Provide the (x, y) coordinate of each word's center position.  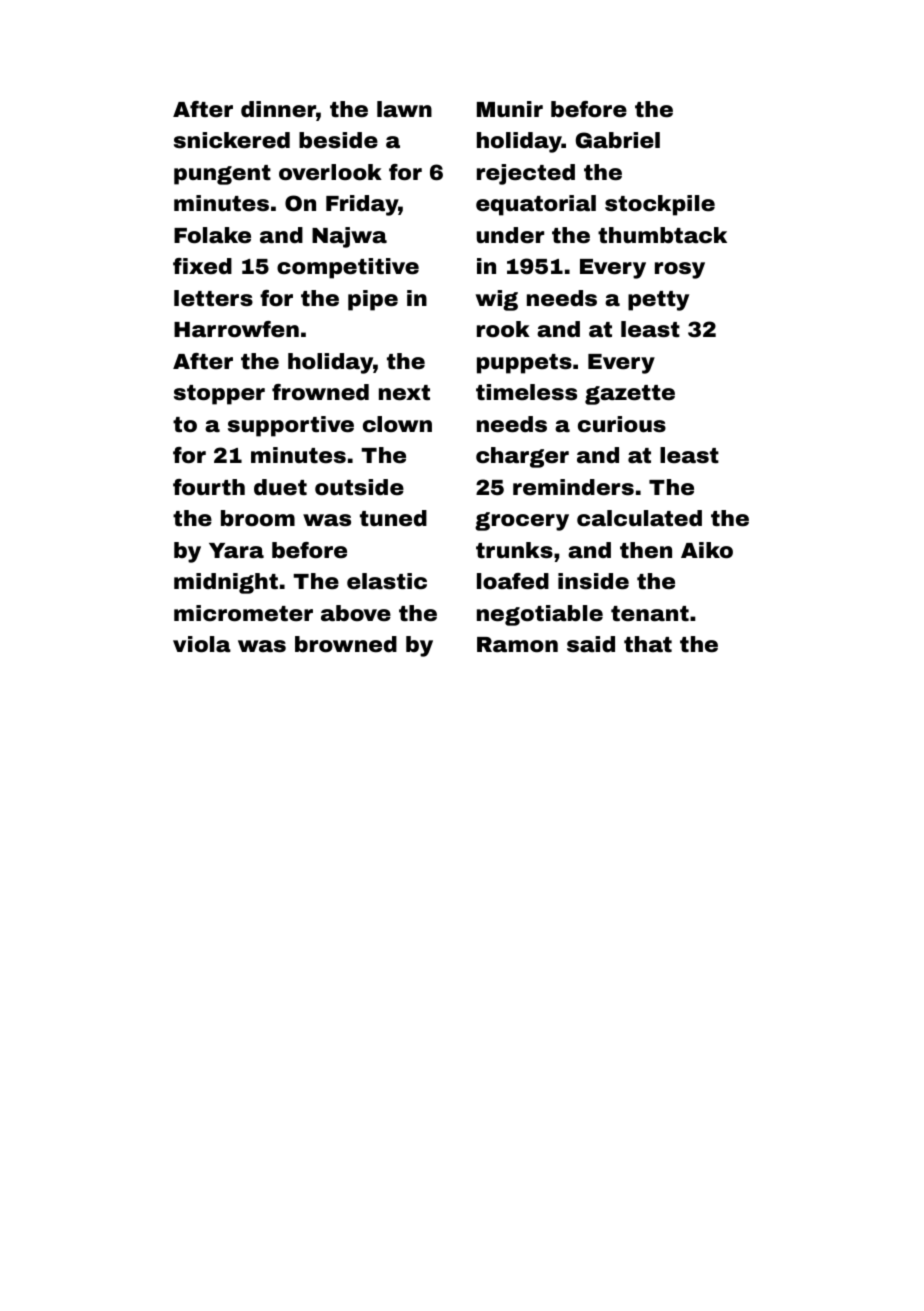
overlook (330, 172)
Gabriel (618, 140)
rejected (526, 174)
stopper (219, 395)
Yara (236, 551)
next (404, 393)
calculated (639, 518)
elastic (387, 581)
